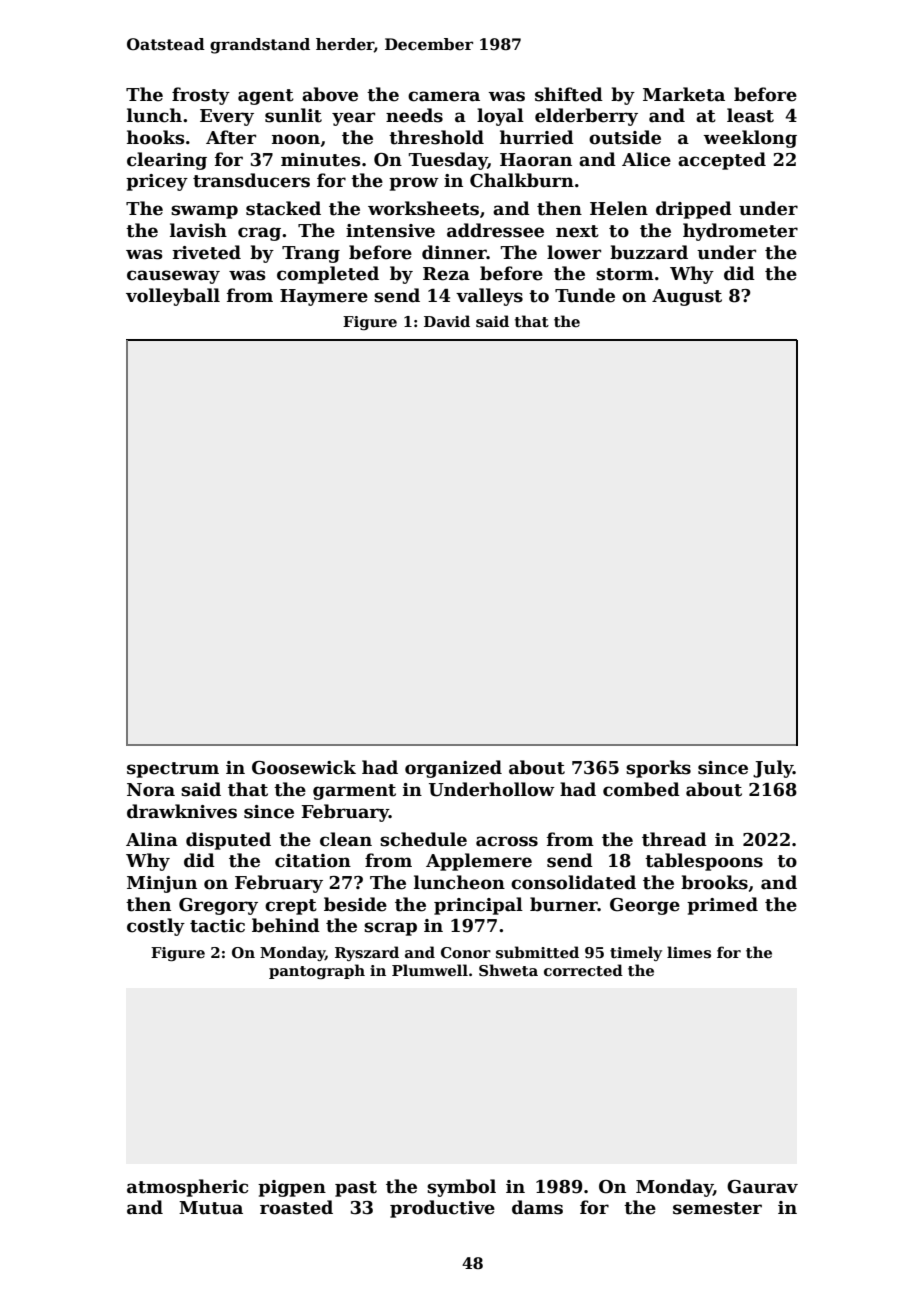 Image resolution: width=924 pixels, height=1314 pixels. Describe the element at coordinates (201, 96) in the screenshot. I see `frosty` at that location.
